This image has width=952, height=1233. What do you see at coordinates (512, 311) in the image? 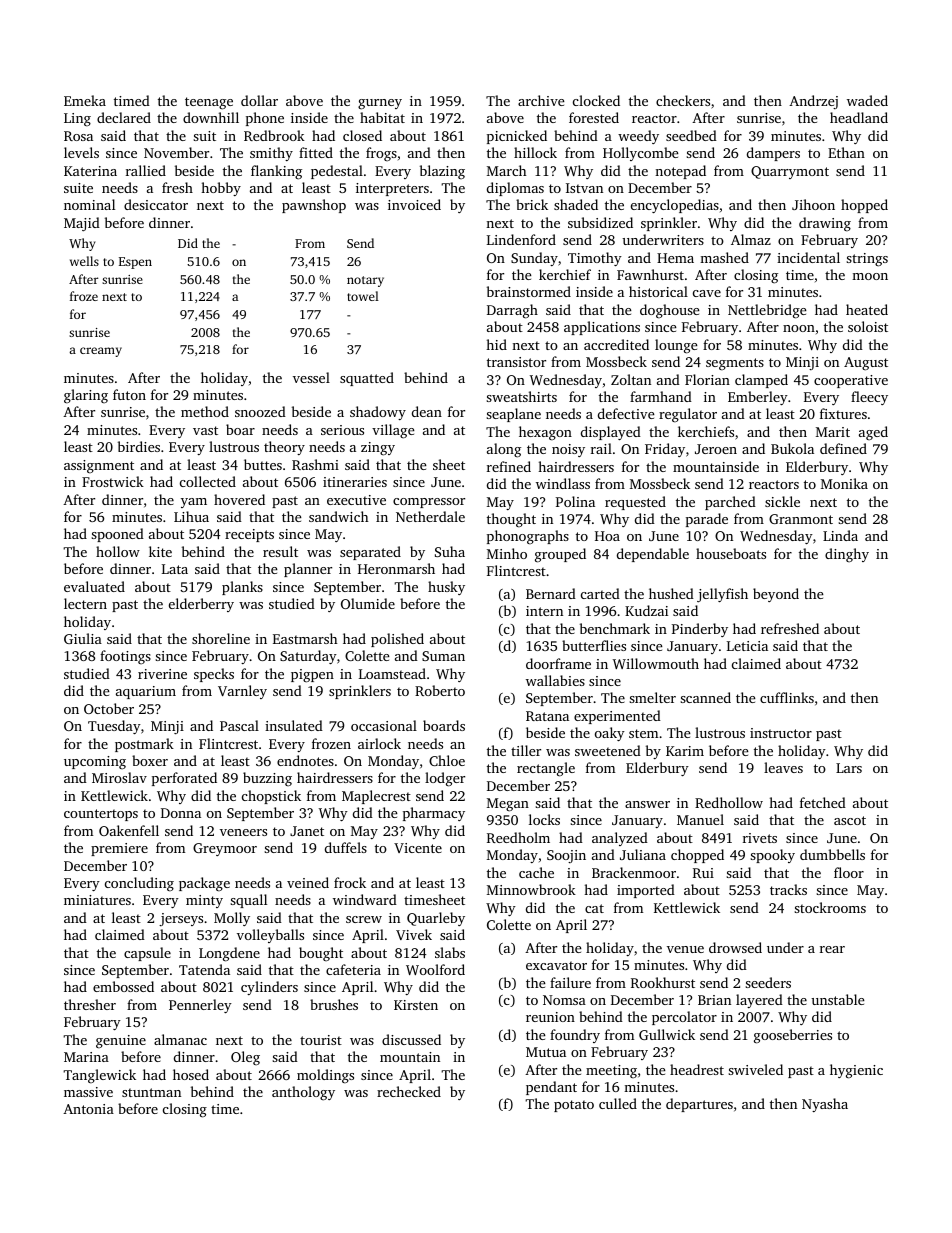
I see `Darragh` at bounding box center [512, 311].
